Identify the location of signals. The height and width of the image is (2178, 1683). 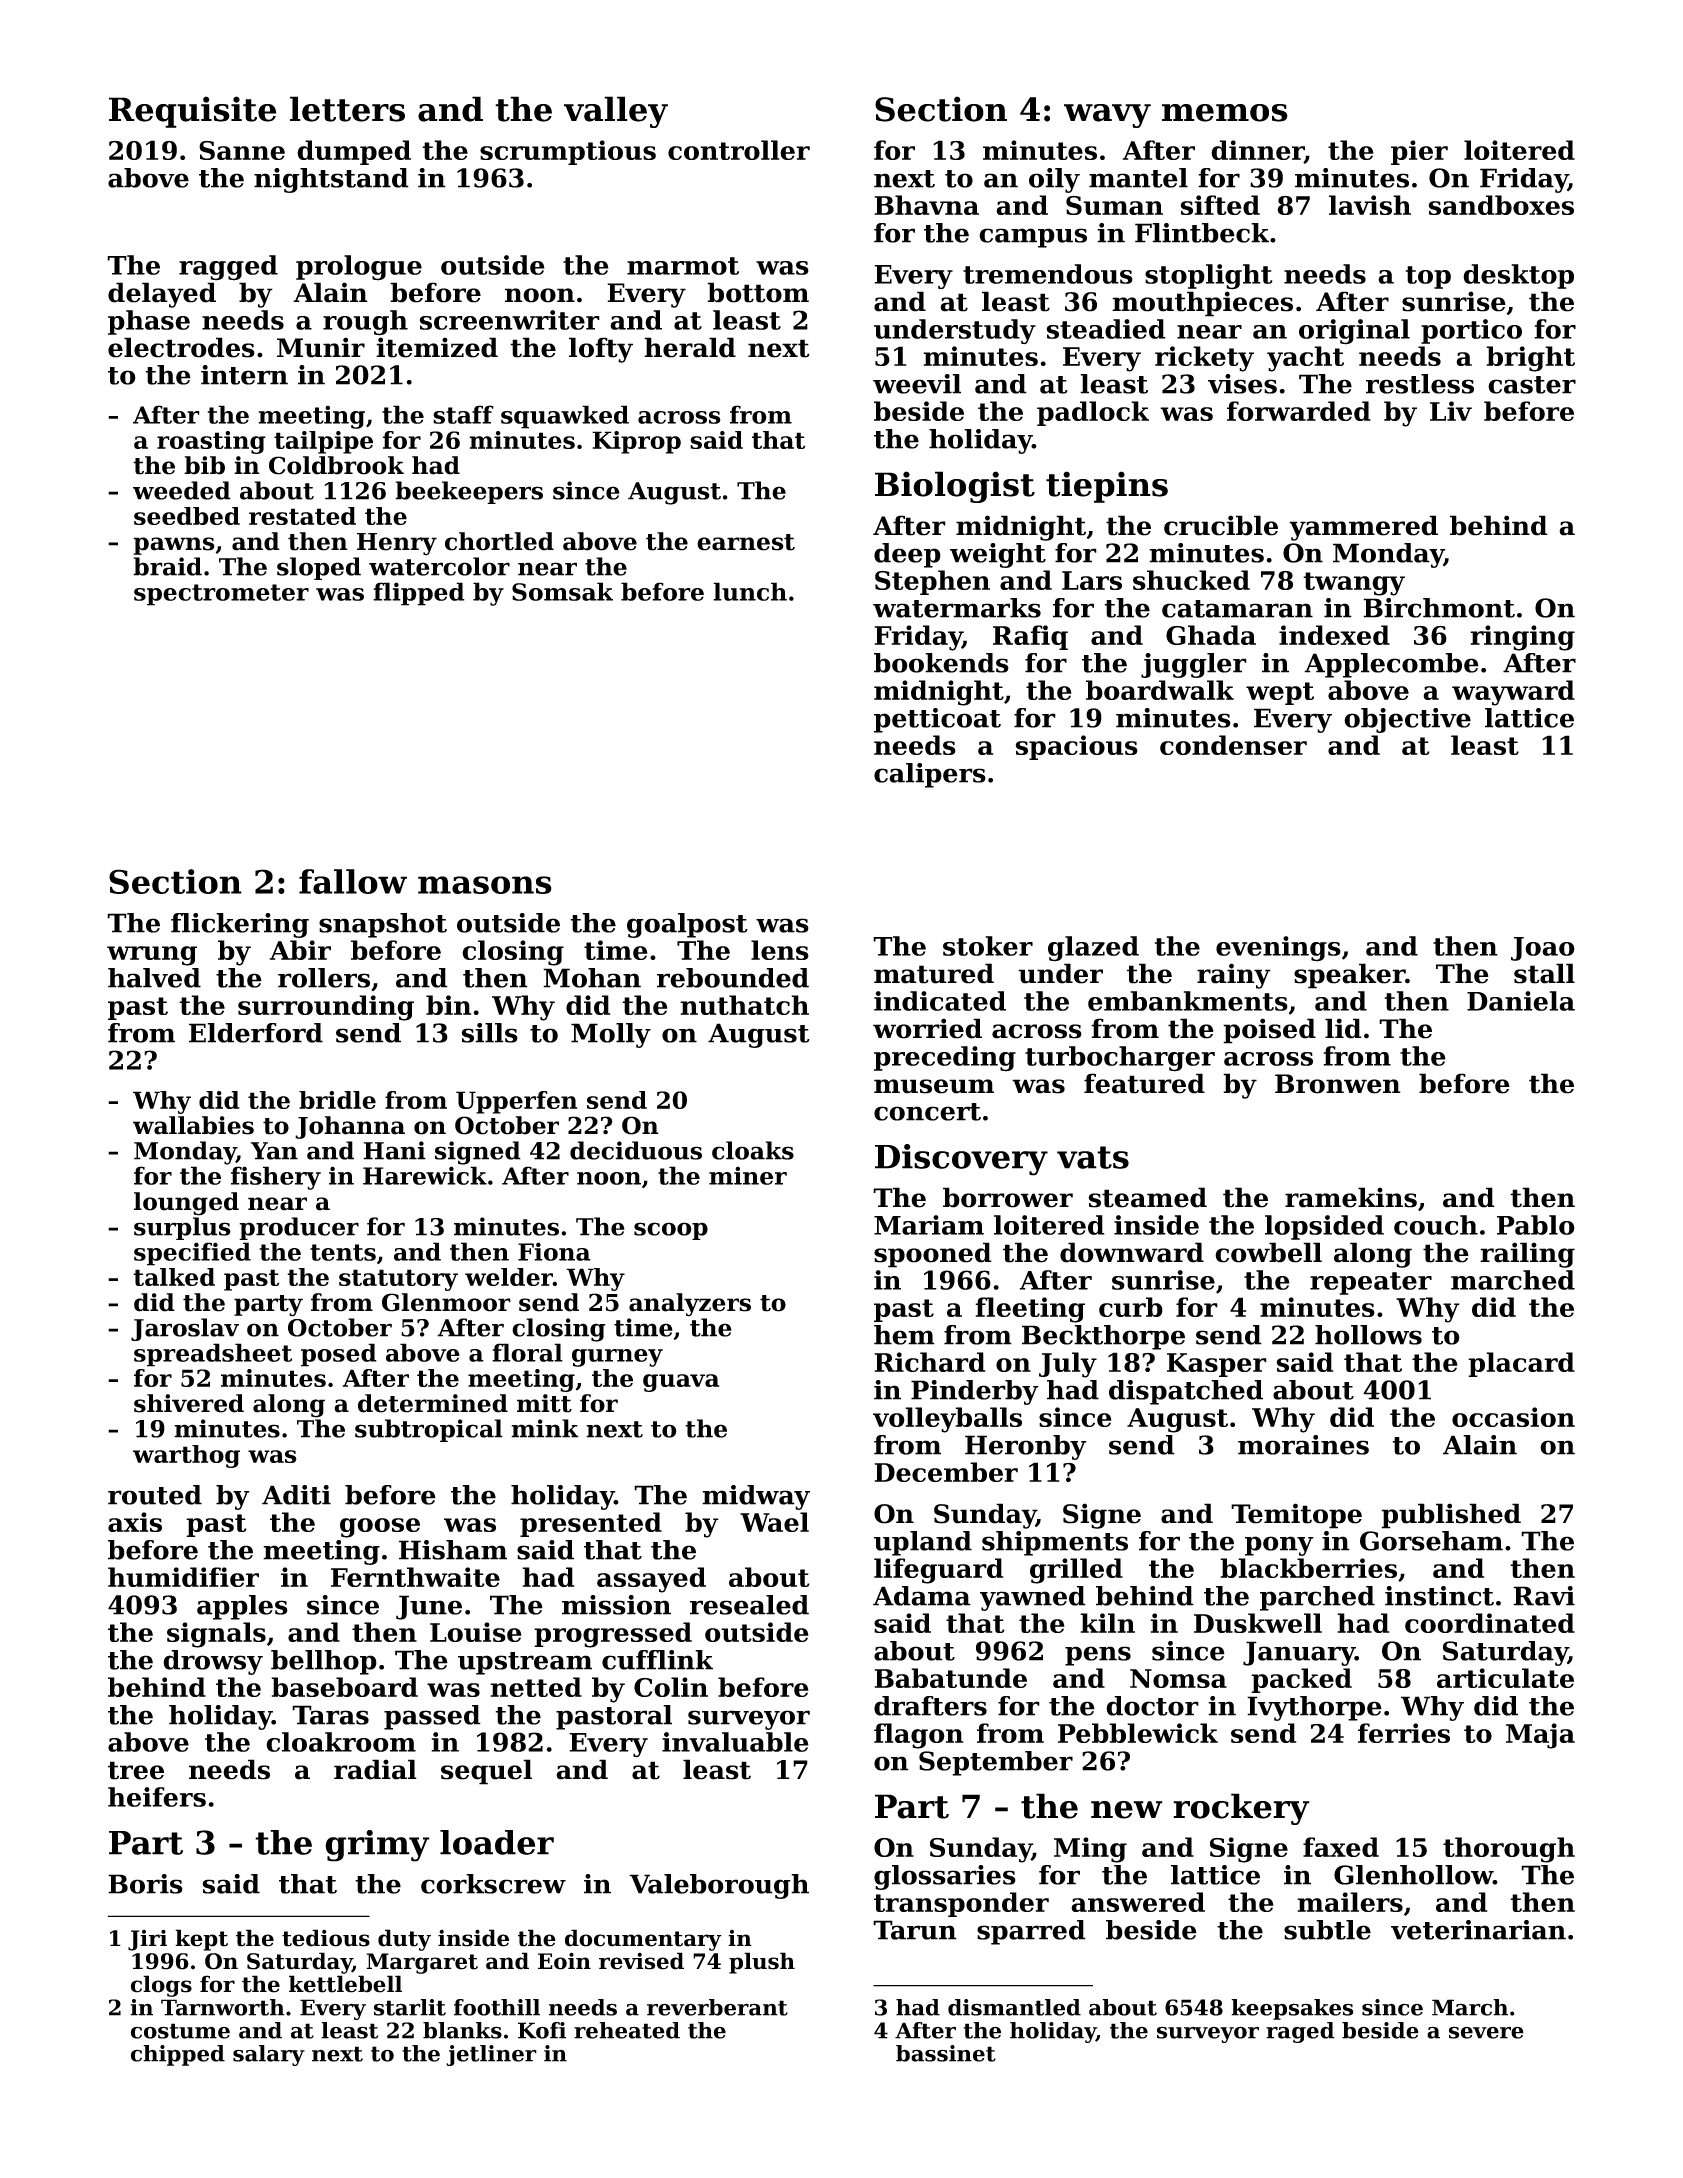
(216, 1635).
